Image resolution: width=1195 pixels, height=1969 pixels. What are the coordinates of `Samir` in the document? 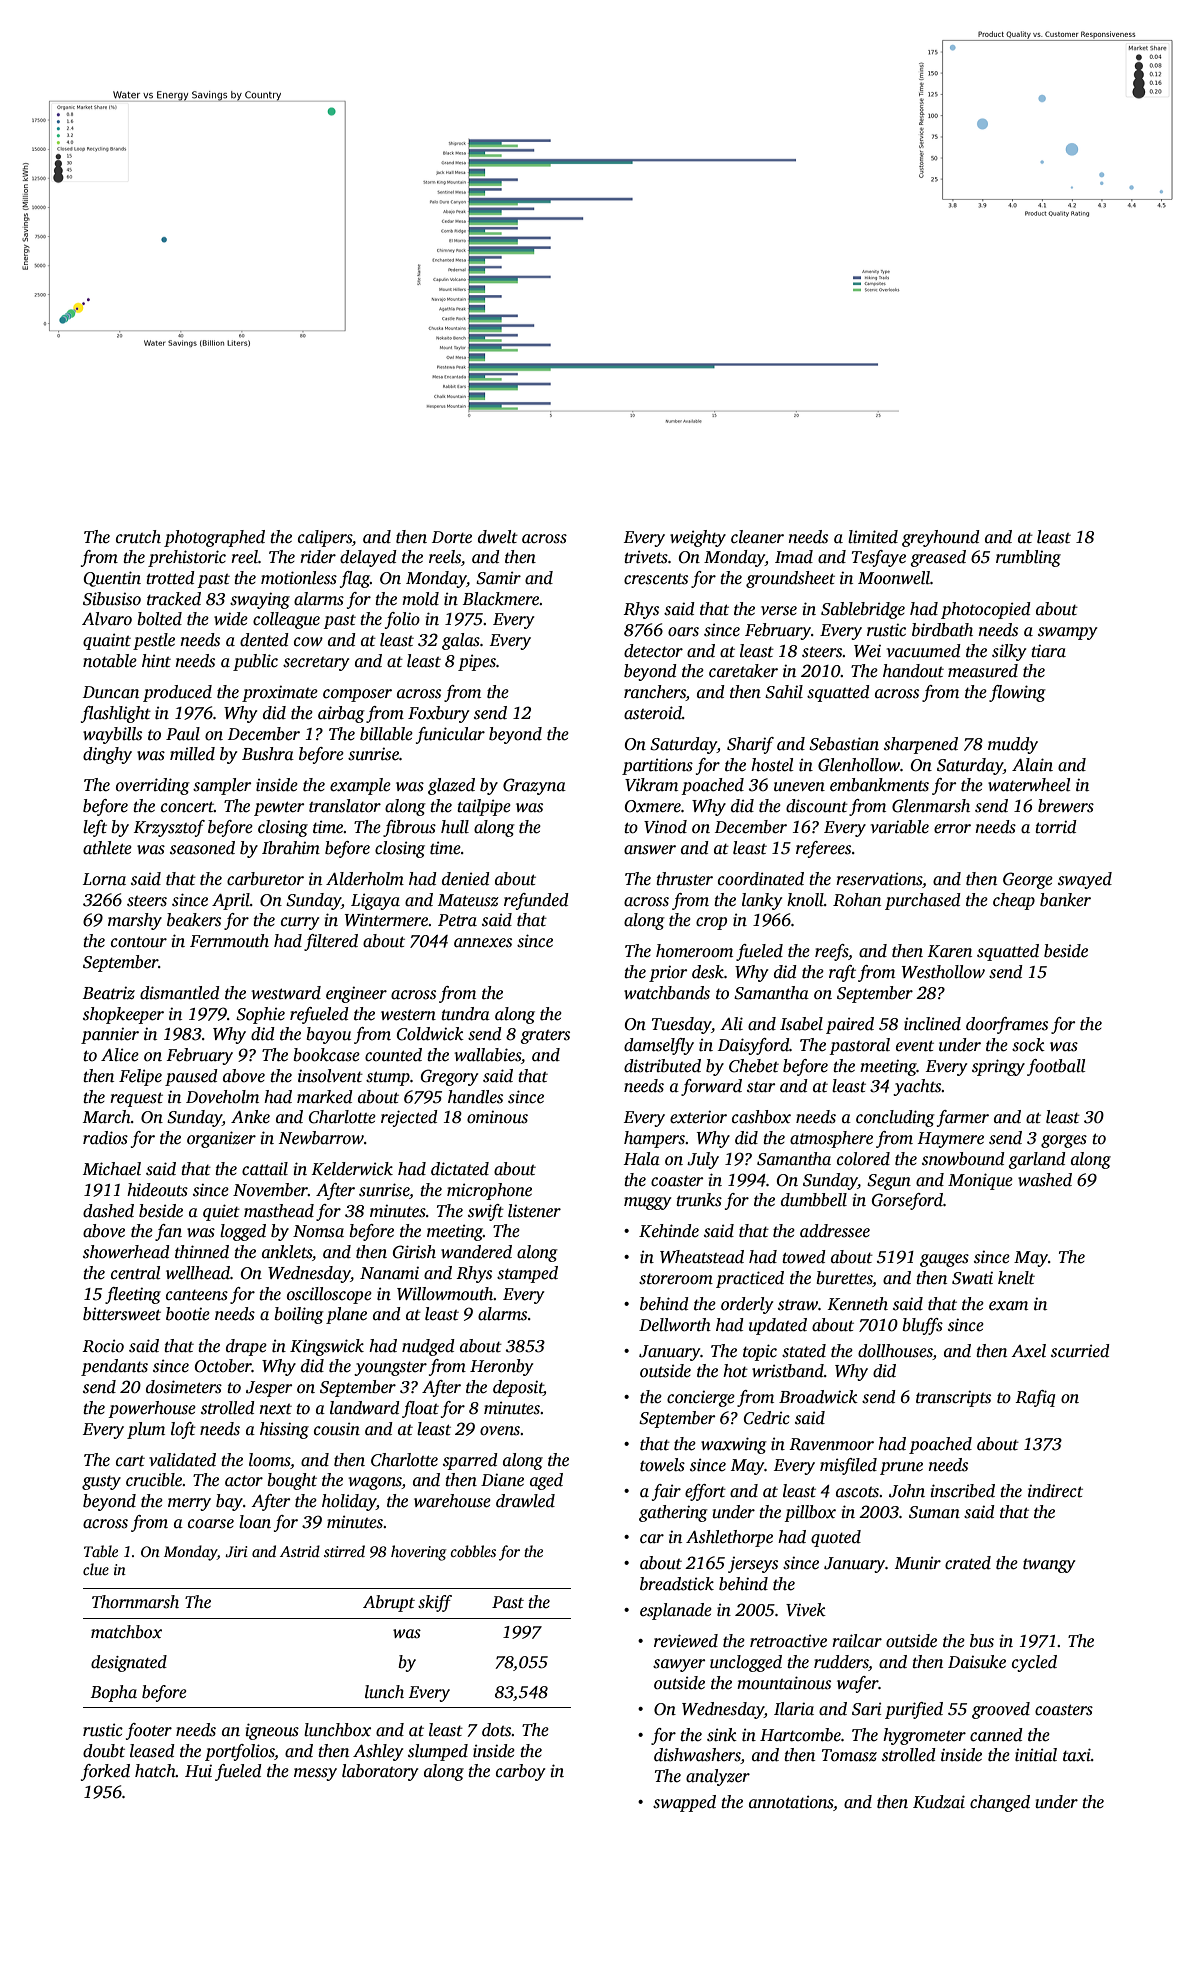 It's located at (498, 578).
